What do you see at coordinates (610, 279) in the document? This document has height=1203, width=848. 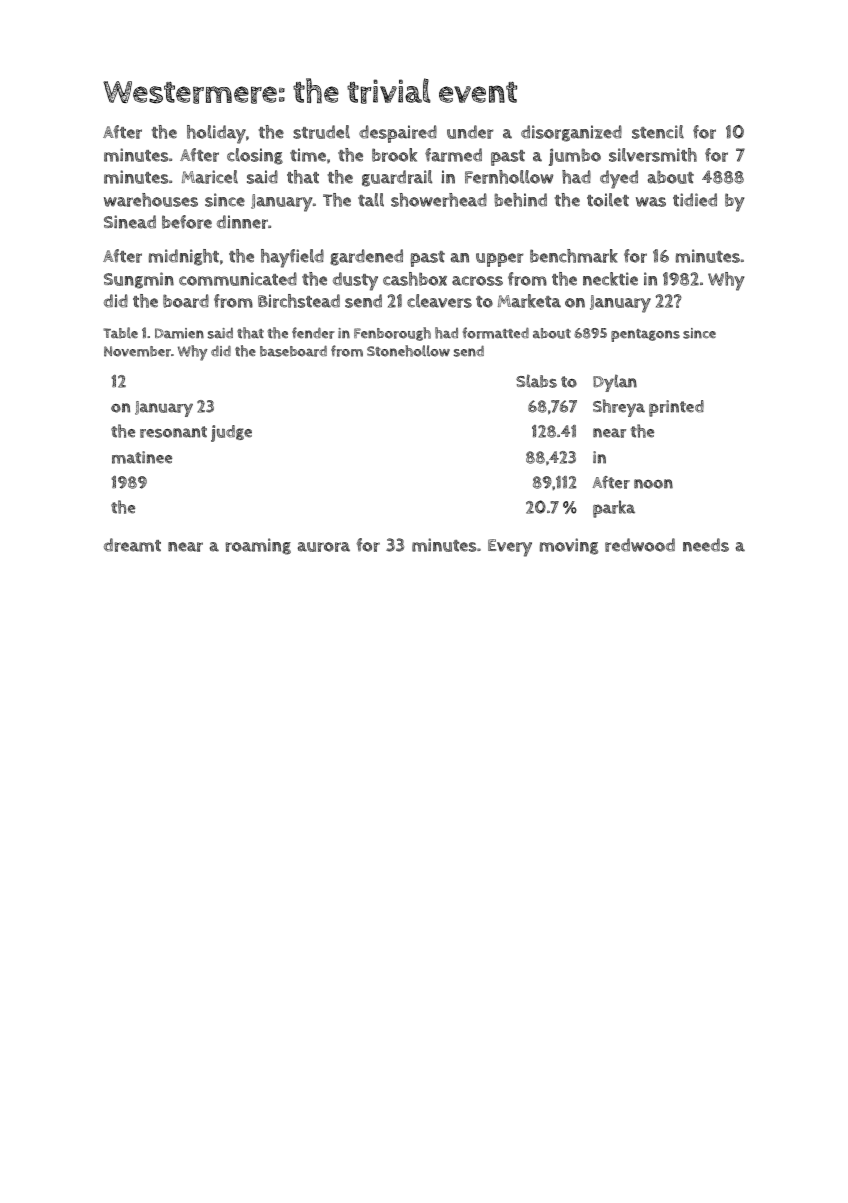 I see `necktie` at bounding box center [610, 279].
